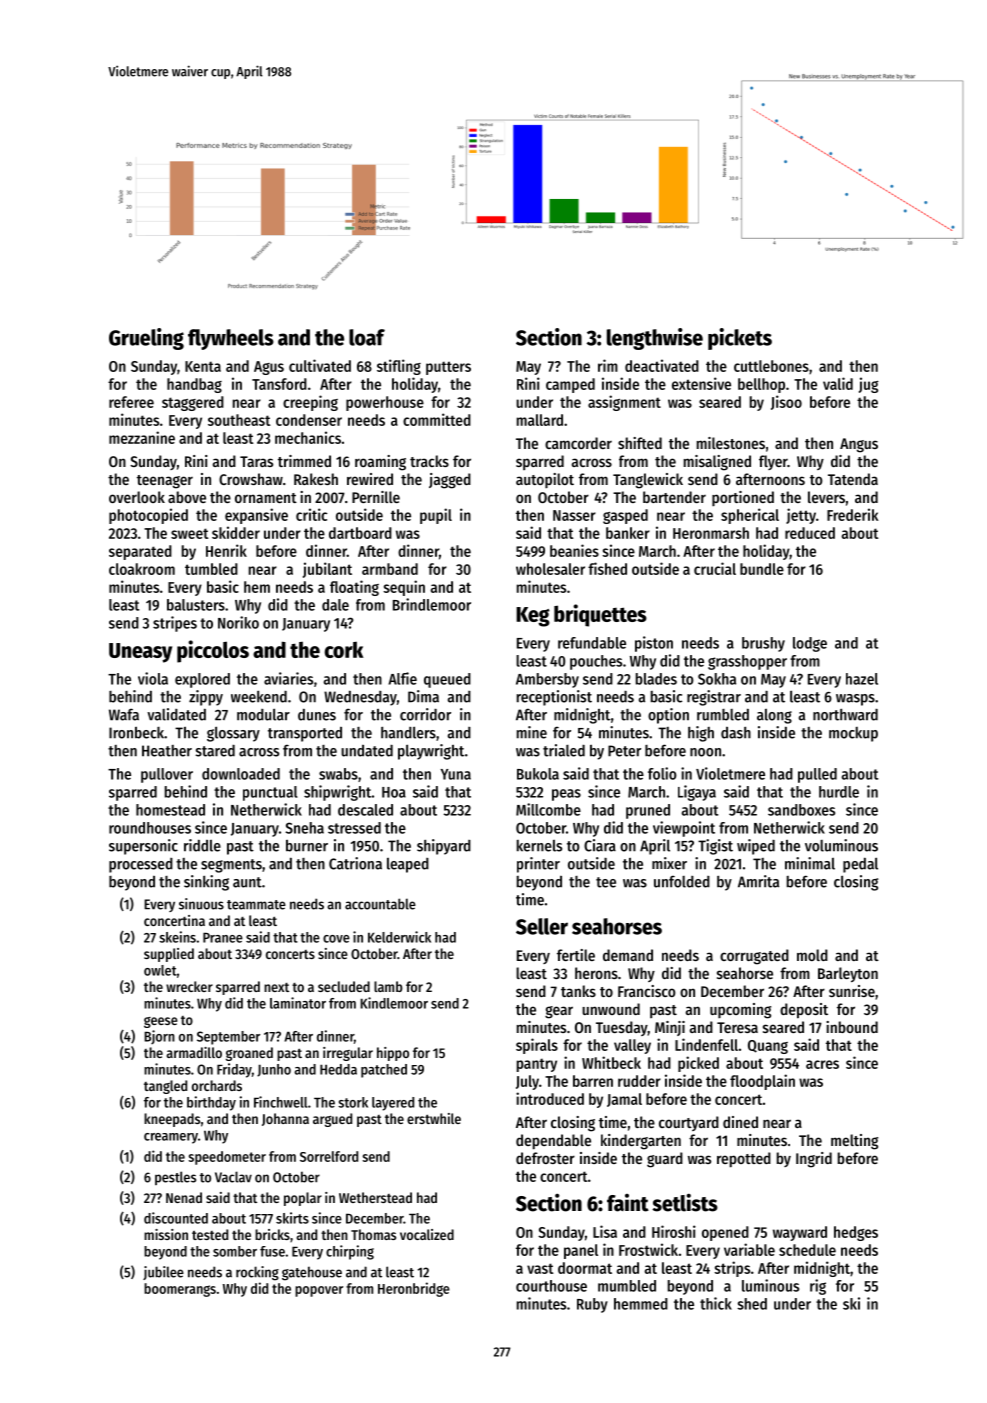 The width and height of the screenshot is (987, 1403). What do you see at coordinates (160, 970) in the screenshot?
I see `owlet` at bounding box center [160, 970].
